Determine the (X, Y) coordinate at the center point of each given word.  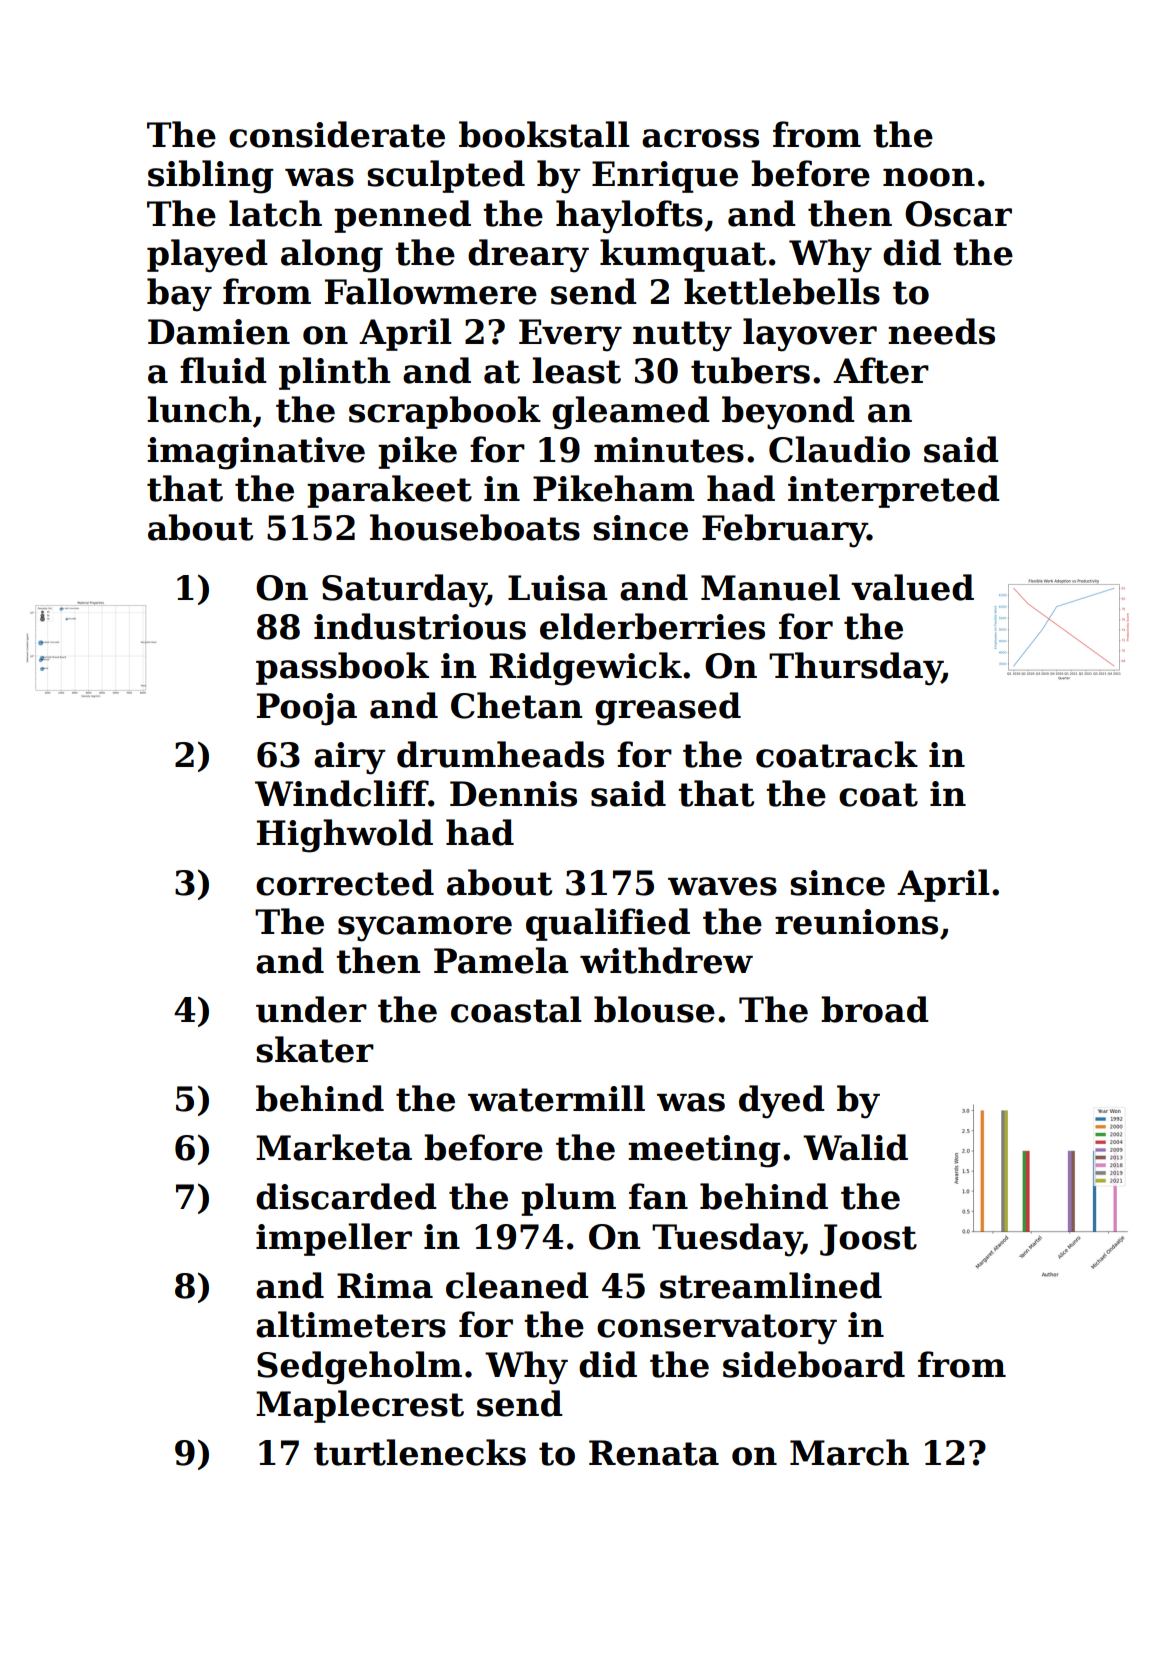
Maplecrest (360, 1406)
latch (275, 213)
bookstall (544, 134)
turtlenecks (420, 1452)
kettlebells (782, 291)
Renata (654, 1453)
